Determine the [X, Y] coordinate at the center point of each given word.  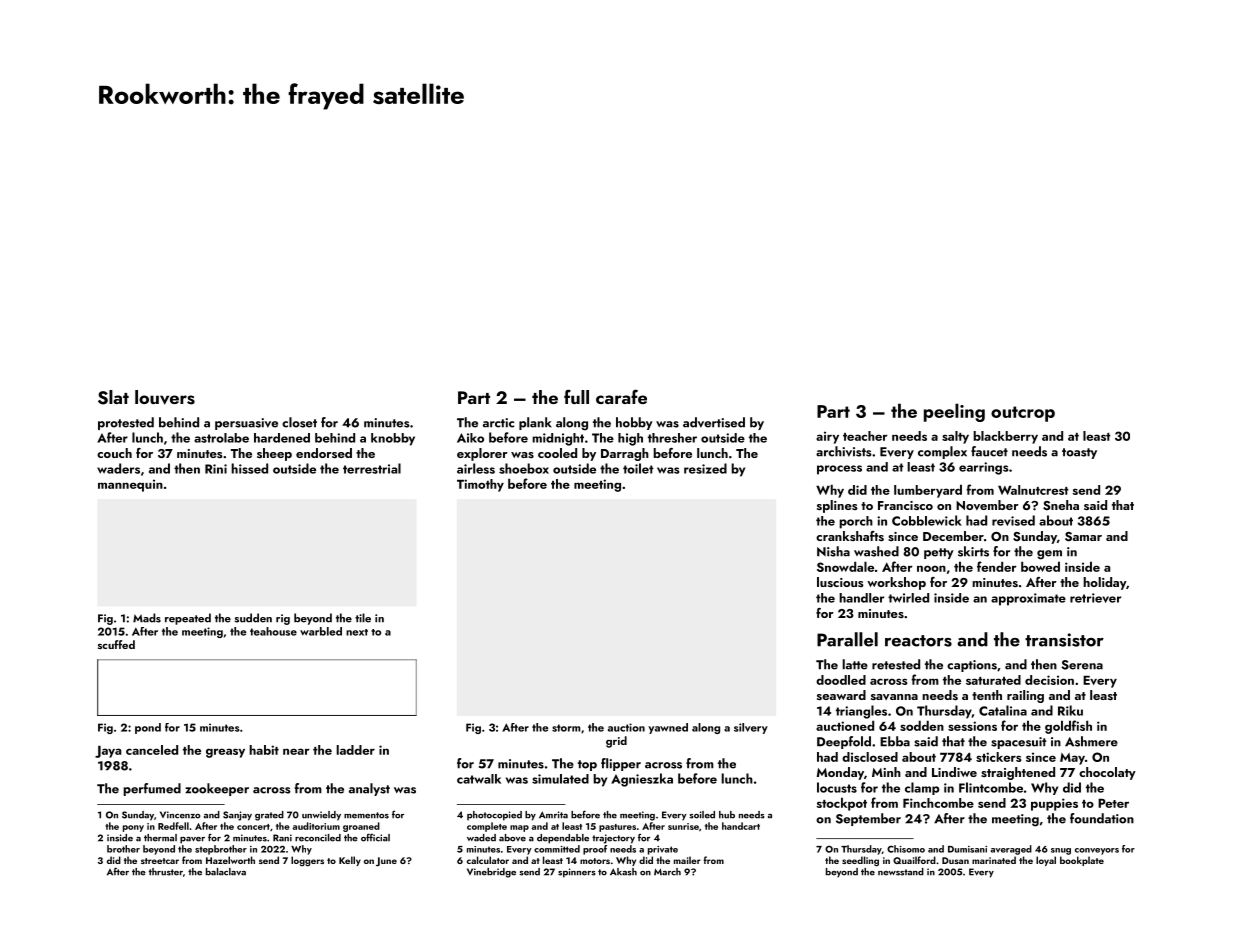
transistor [1064, 640]
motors [595, 861]
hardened [282, 438]
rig [283, 619]
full [576, 396]
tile [363, 618]
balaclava [226, 872]
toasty [1079, 453]
